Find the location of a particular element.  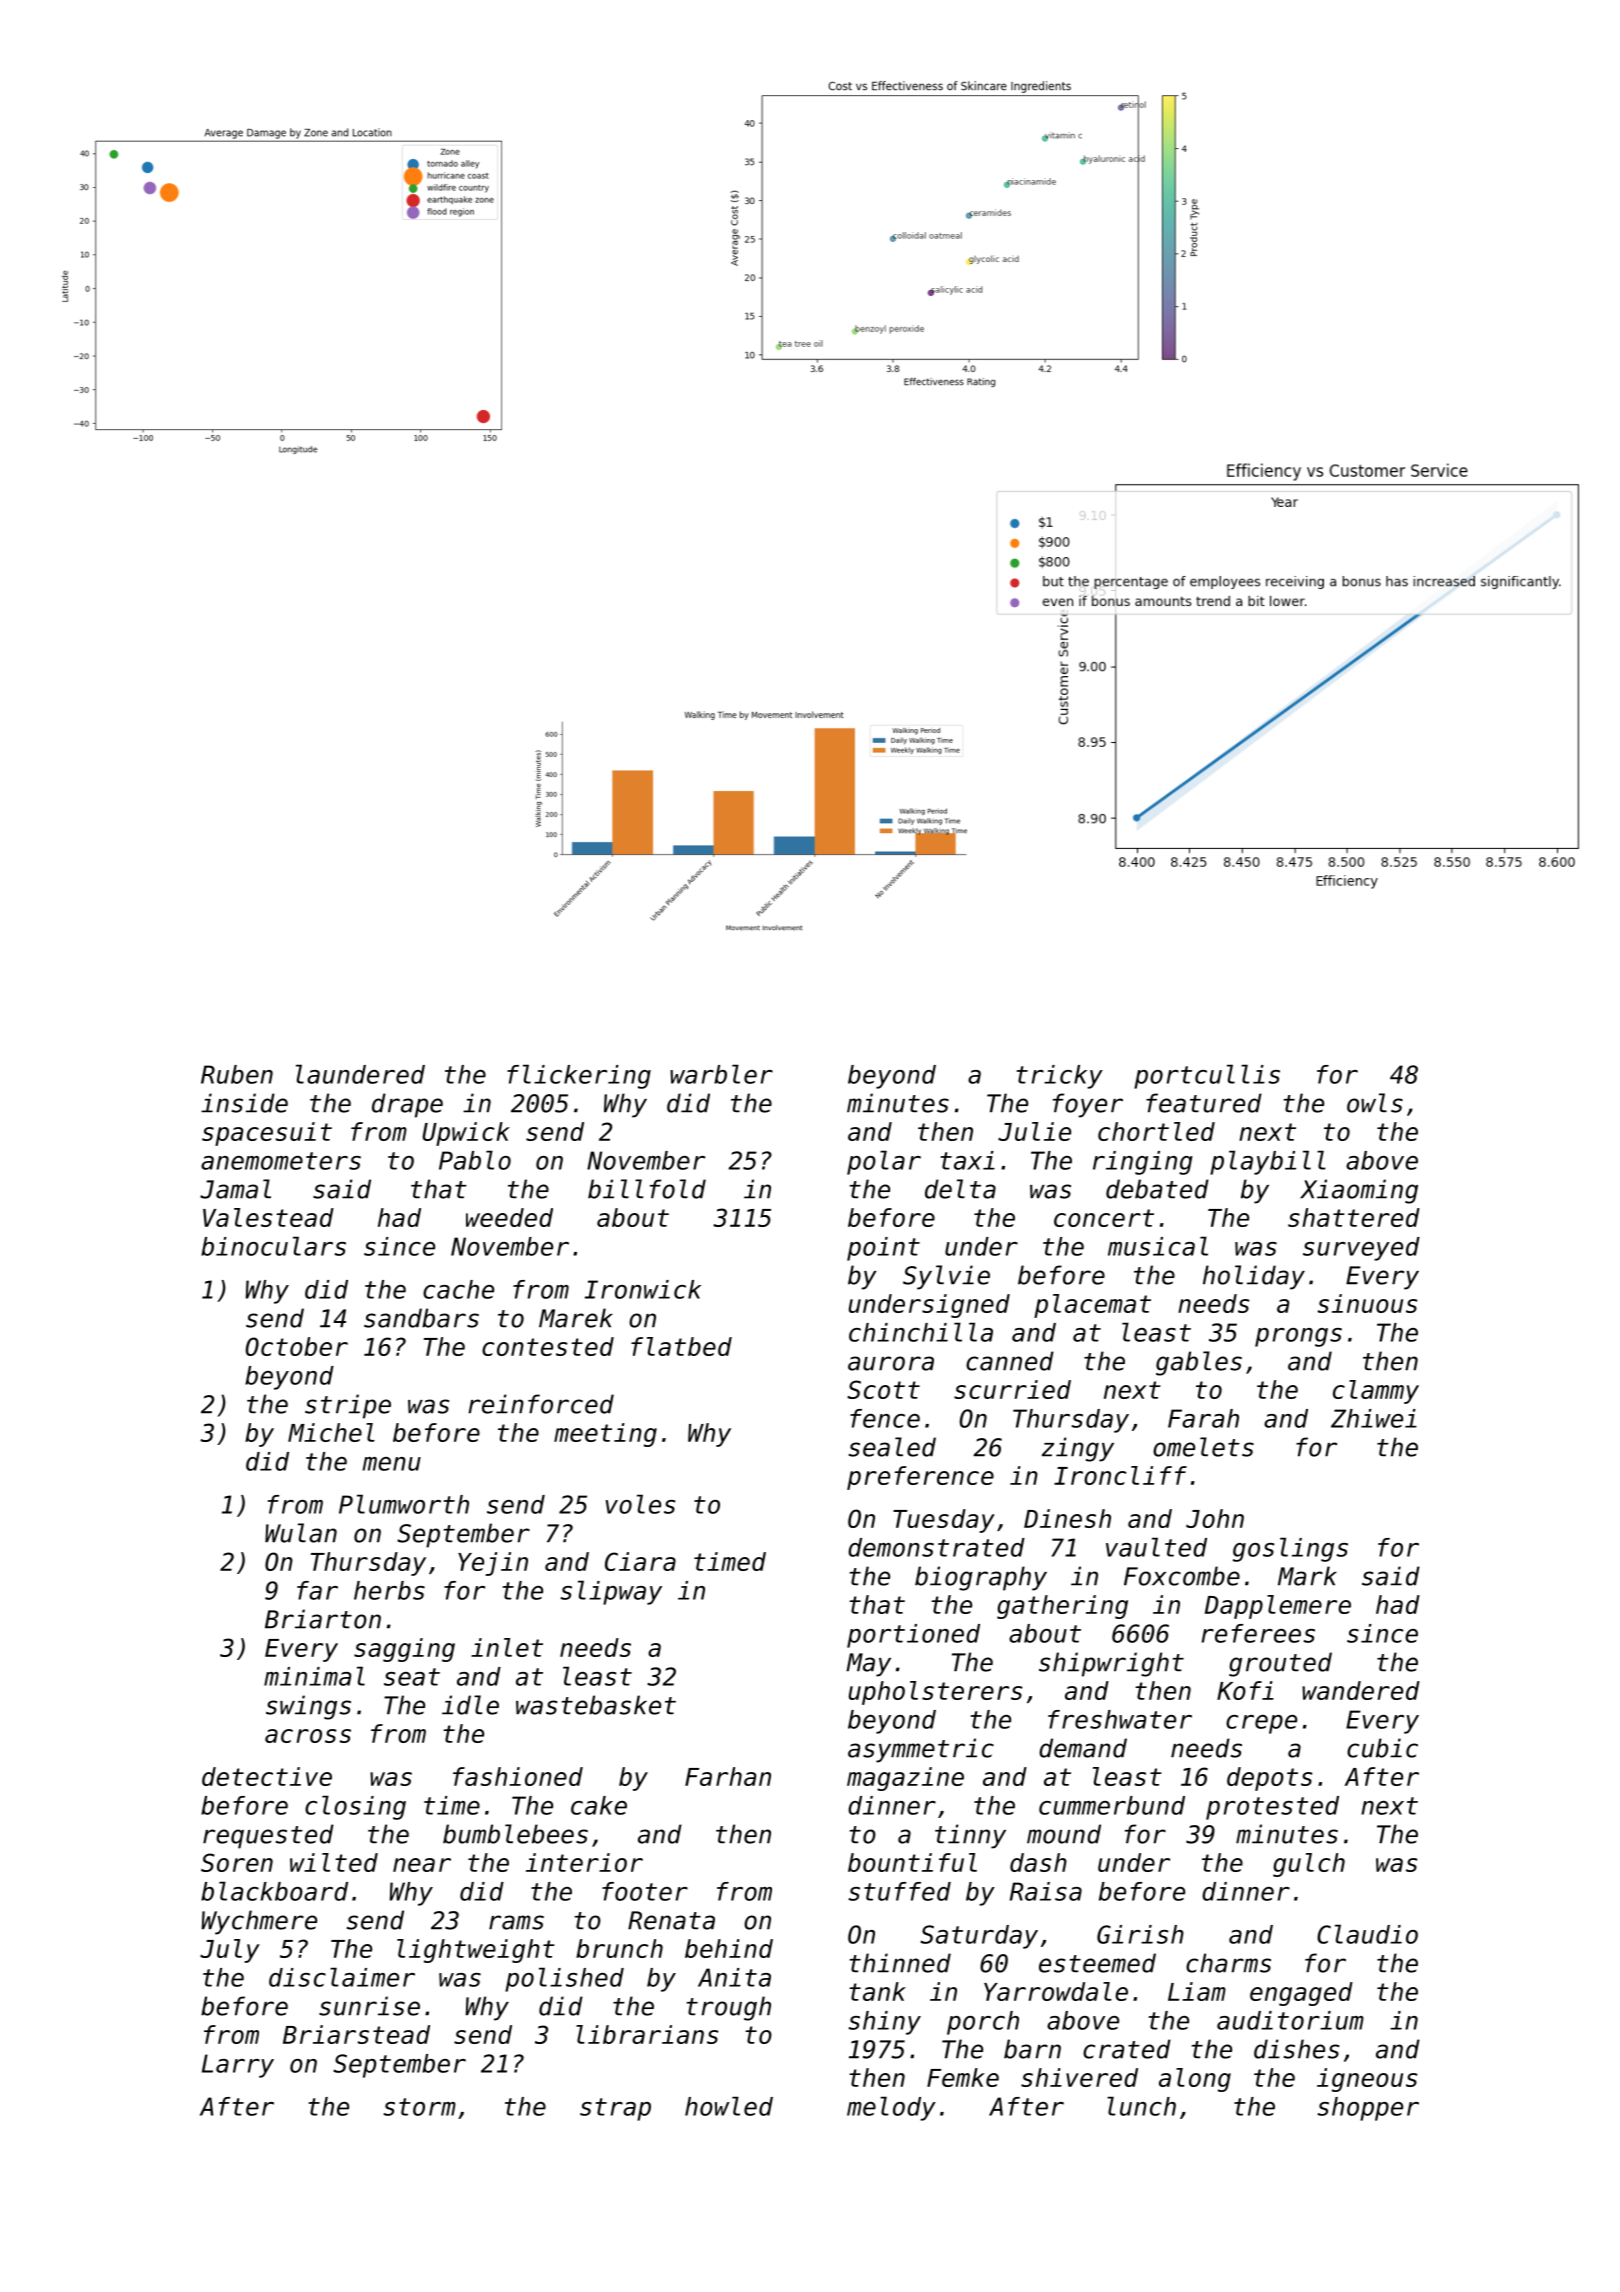

Larry is located at coordinates (238, 2066).
